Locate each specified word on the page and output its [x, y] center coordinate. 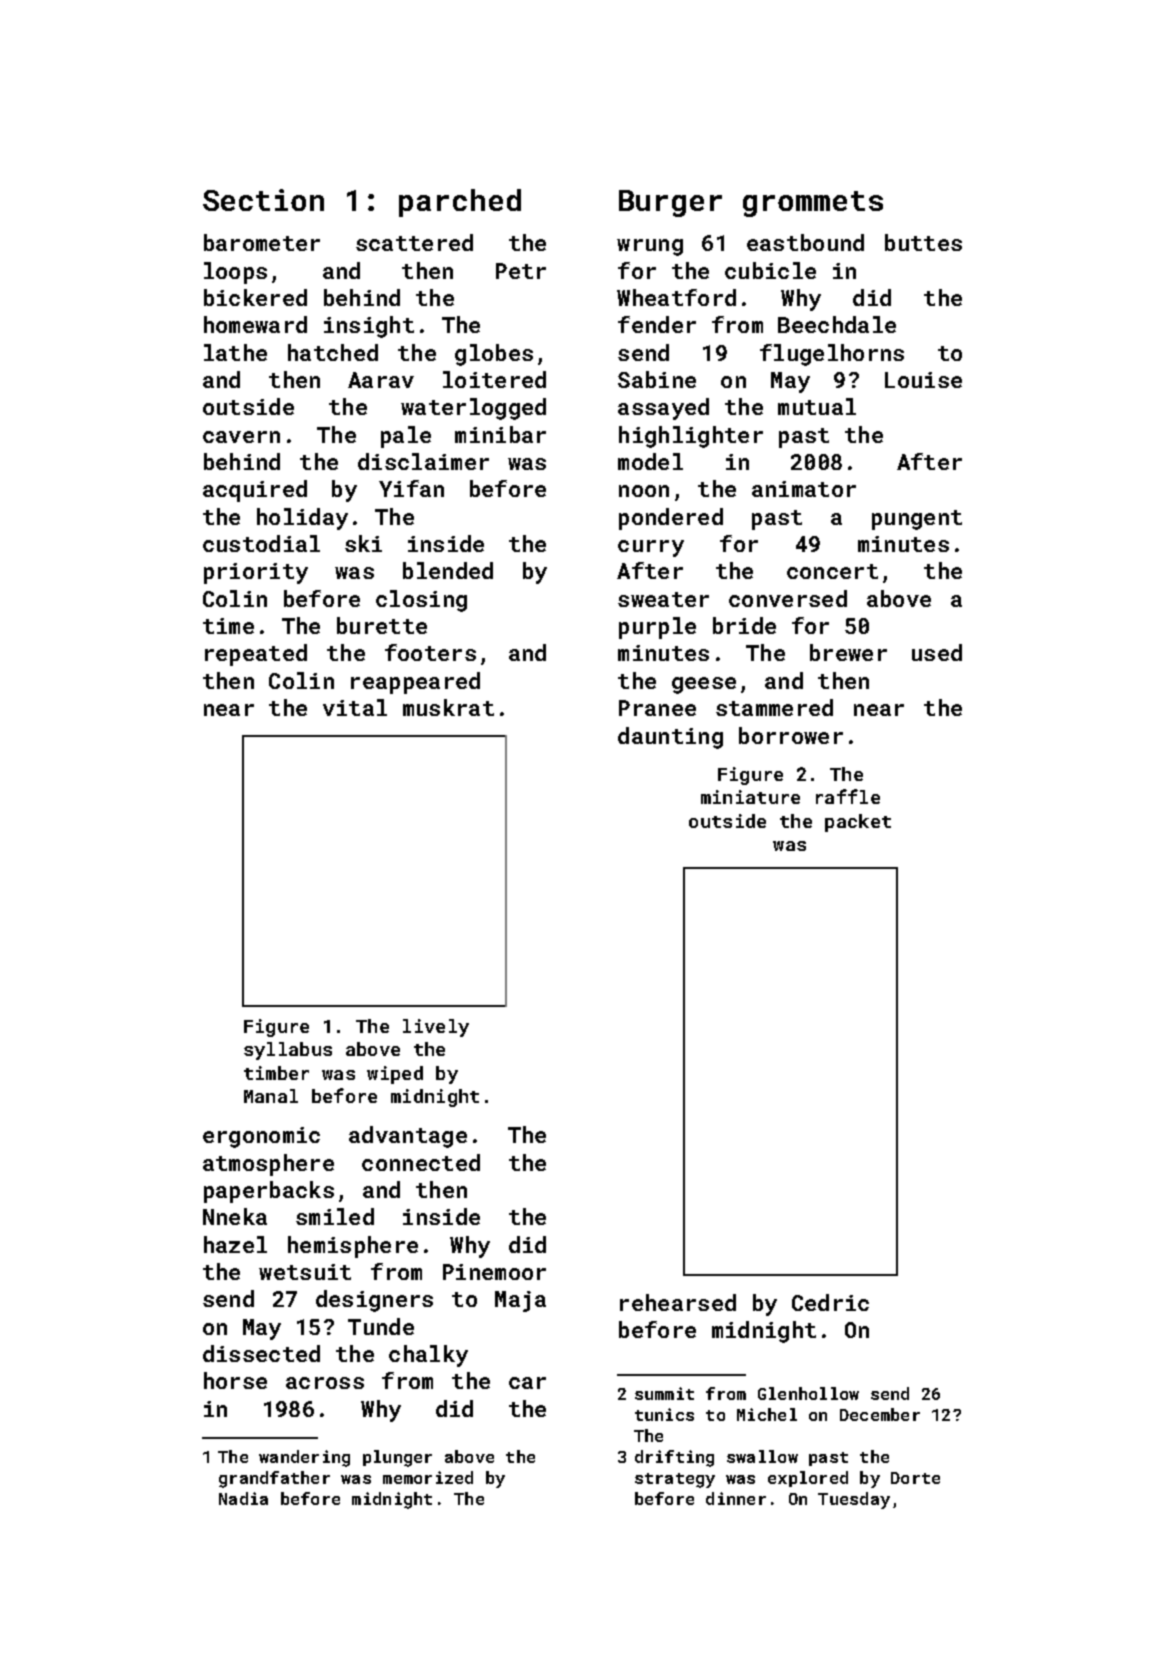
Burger [670, 203]
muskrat [448, 707]
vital [355, 707]
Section [263, 200]
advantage [408, 1137]
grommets [813, 204]
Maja [520, 1301]
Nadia [243, 1498]
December [880, 1414]
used [937, 652]
